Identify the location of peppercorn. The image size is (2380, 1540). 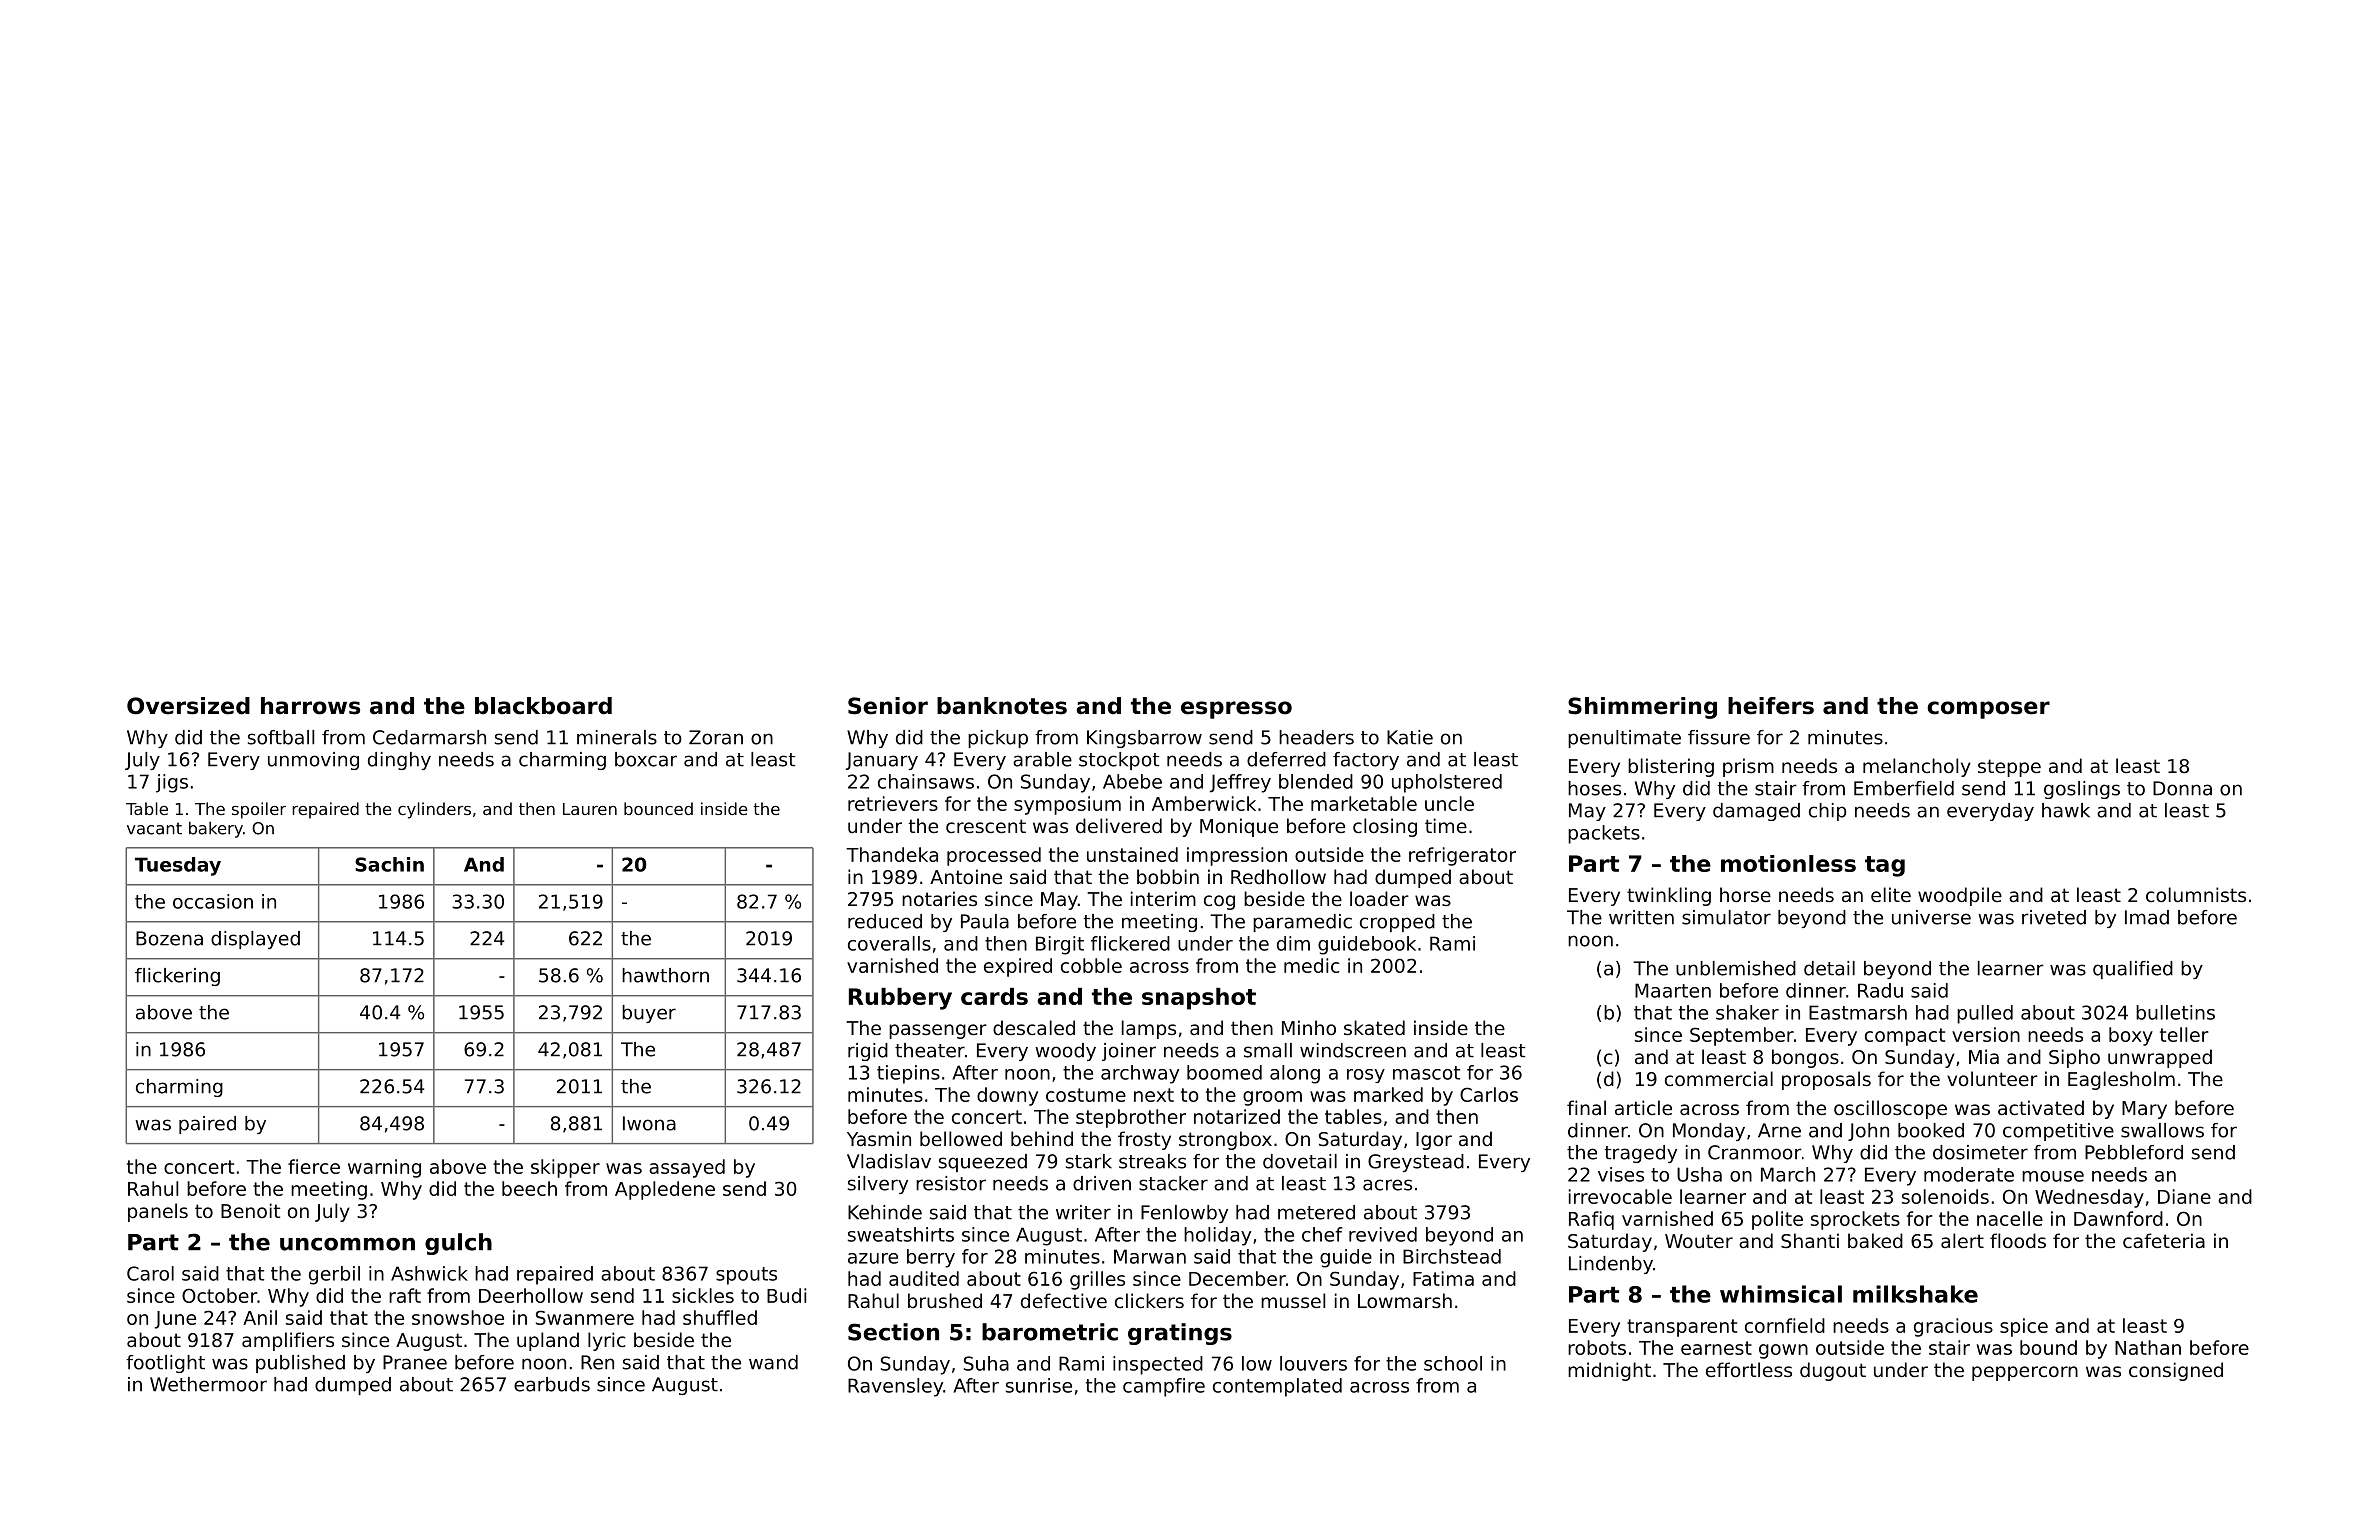
(2025, 1373).
